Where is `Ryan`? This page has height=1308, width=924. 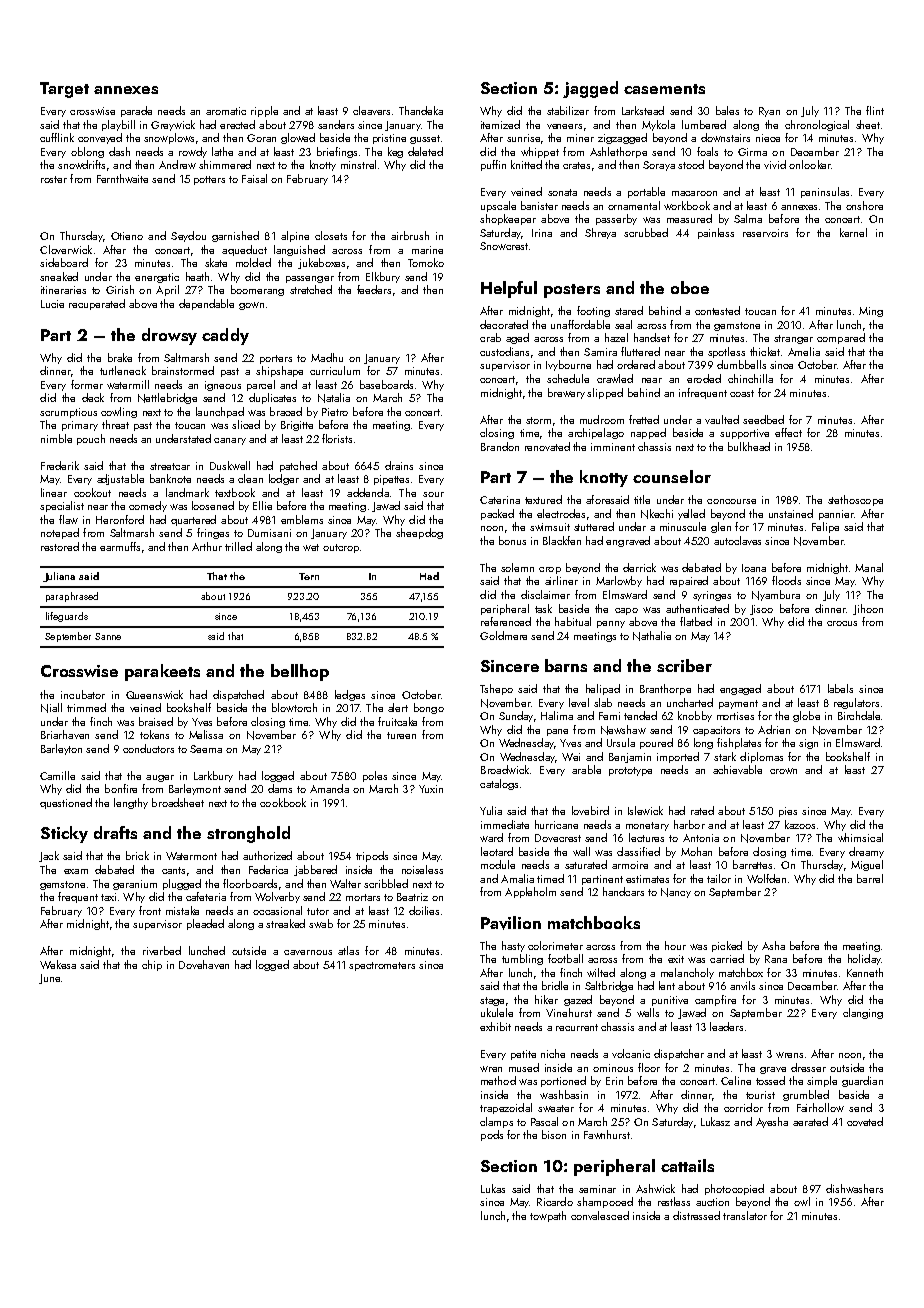 Ryan is located at coordinates (769, 112).
